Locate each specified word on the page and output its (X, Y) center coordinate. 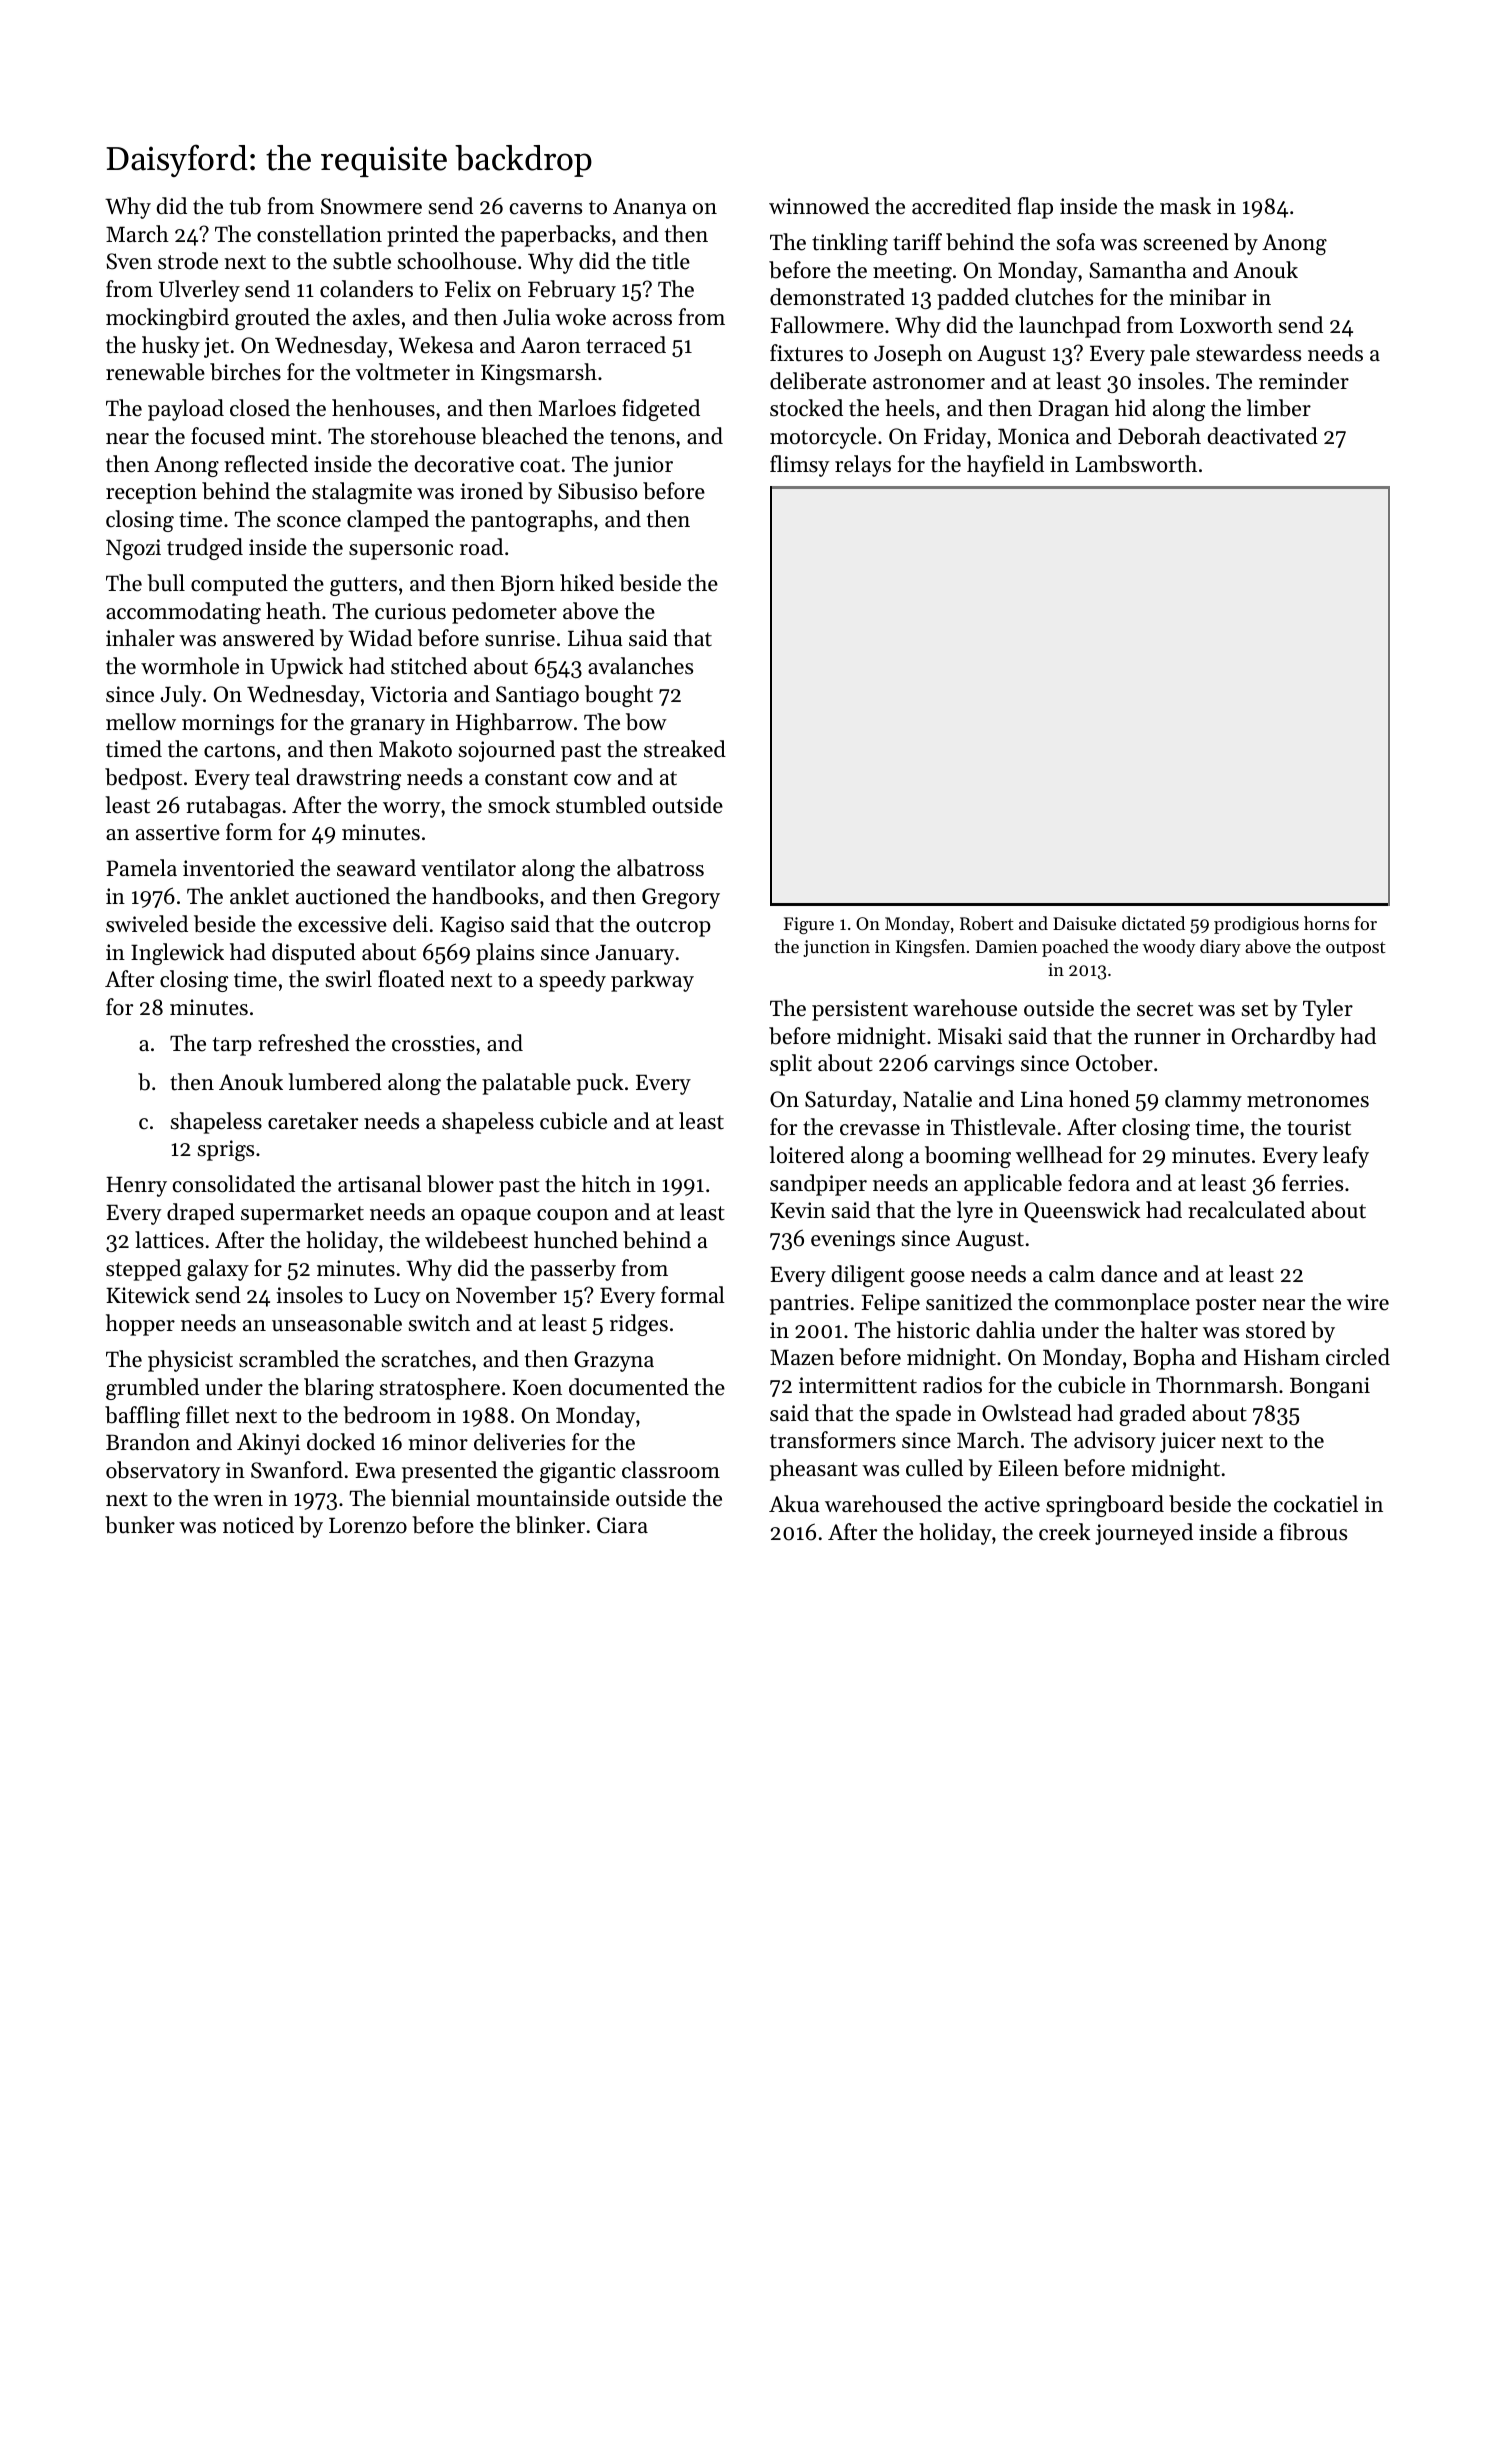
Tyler (1328, 1010)
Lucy (397, 1297)
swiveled (147, 924)
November (506, 1295)
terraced (626, 345)
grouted (272, 319)
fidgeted (661, 410)
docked (341, 1442)
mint (294, 436)
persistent (860, 1010)
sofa (1076, 242)
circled (1358, 1357)
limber (1279, 408)
